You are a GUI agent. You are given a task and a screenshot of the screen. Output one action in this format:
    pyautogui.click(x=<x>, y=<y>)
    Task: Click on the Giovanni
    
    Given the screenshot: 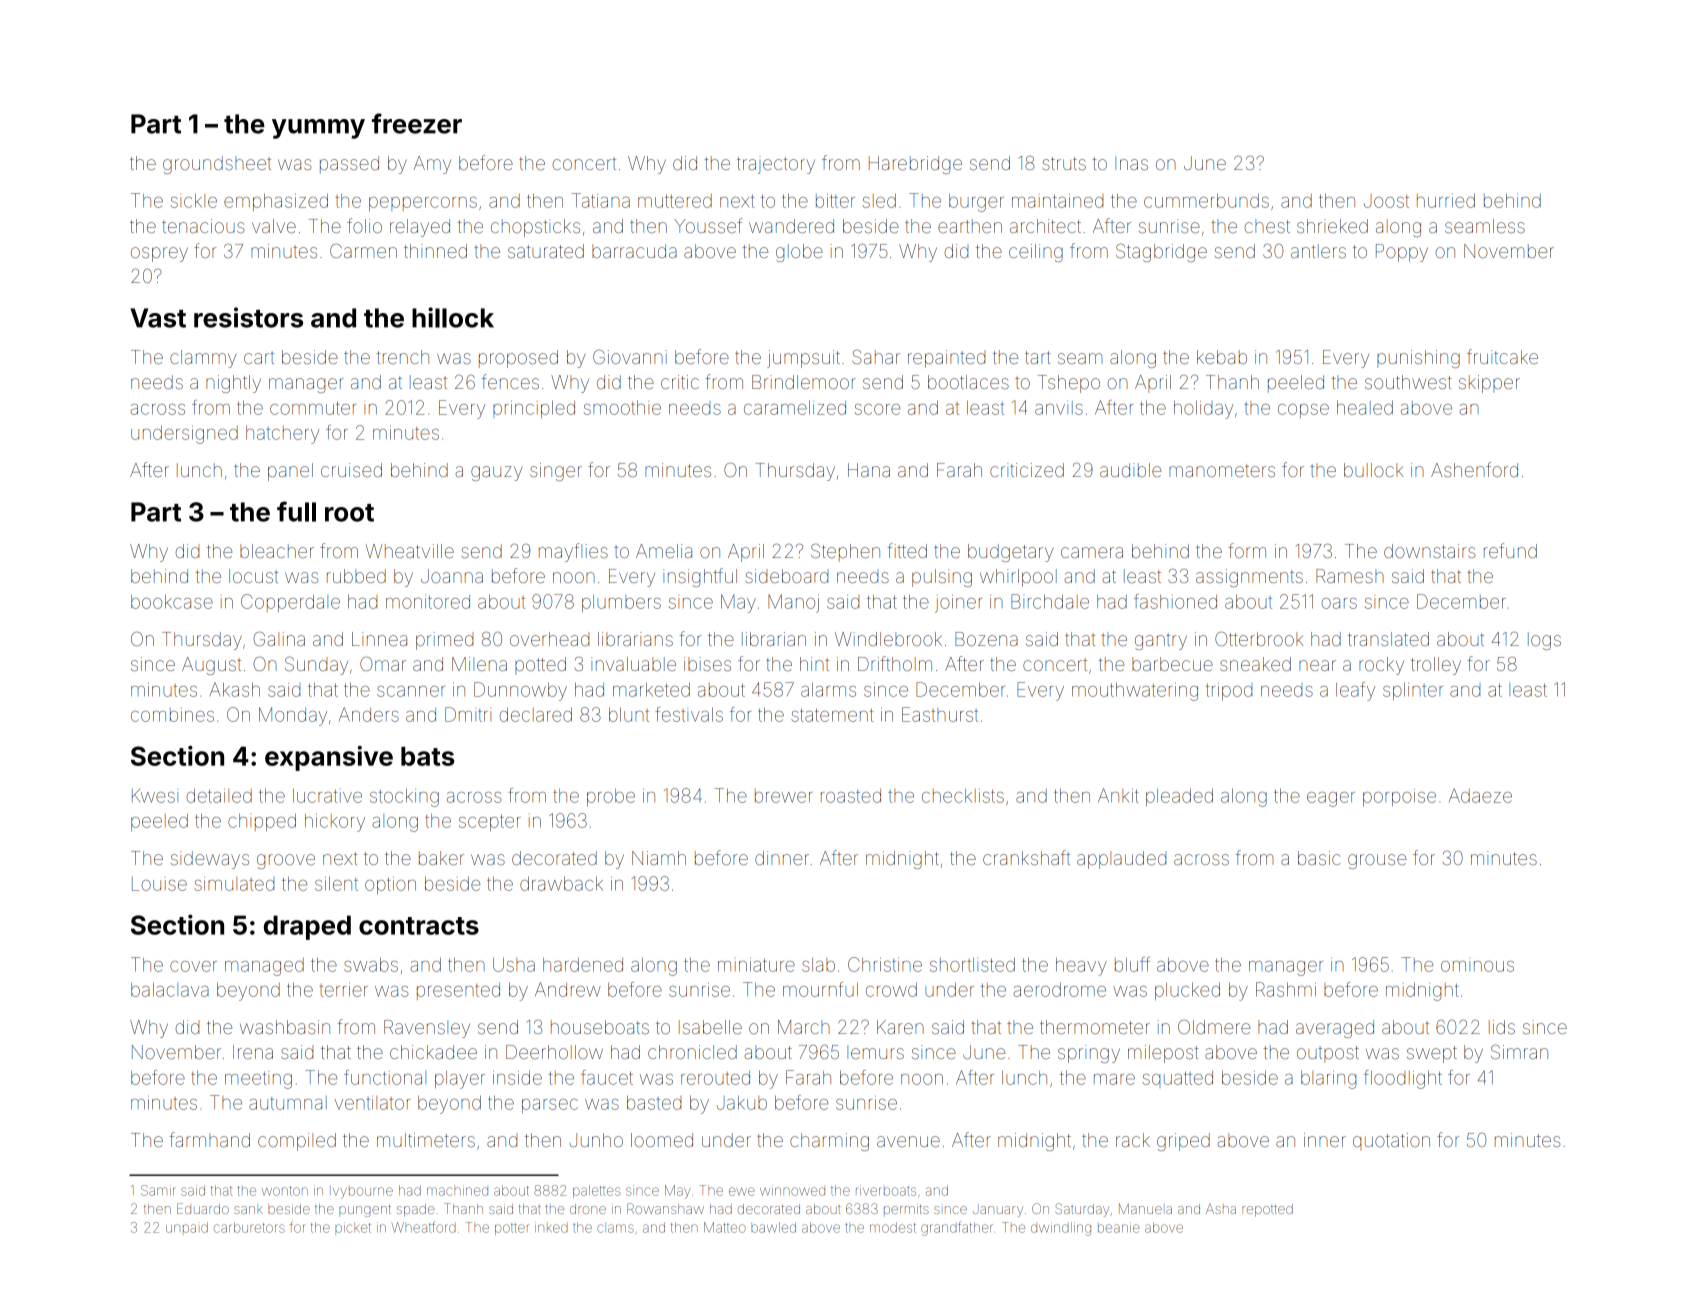 What is the action you would take?
    pyautogui.click(x=630, y=357)
